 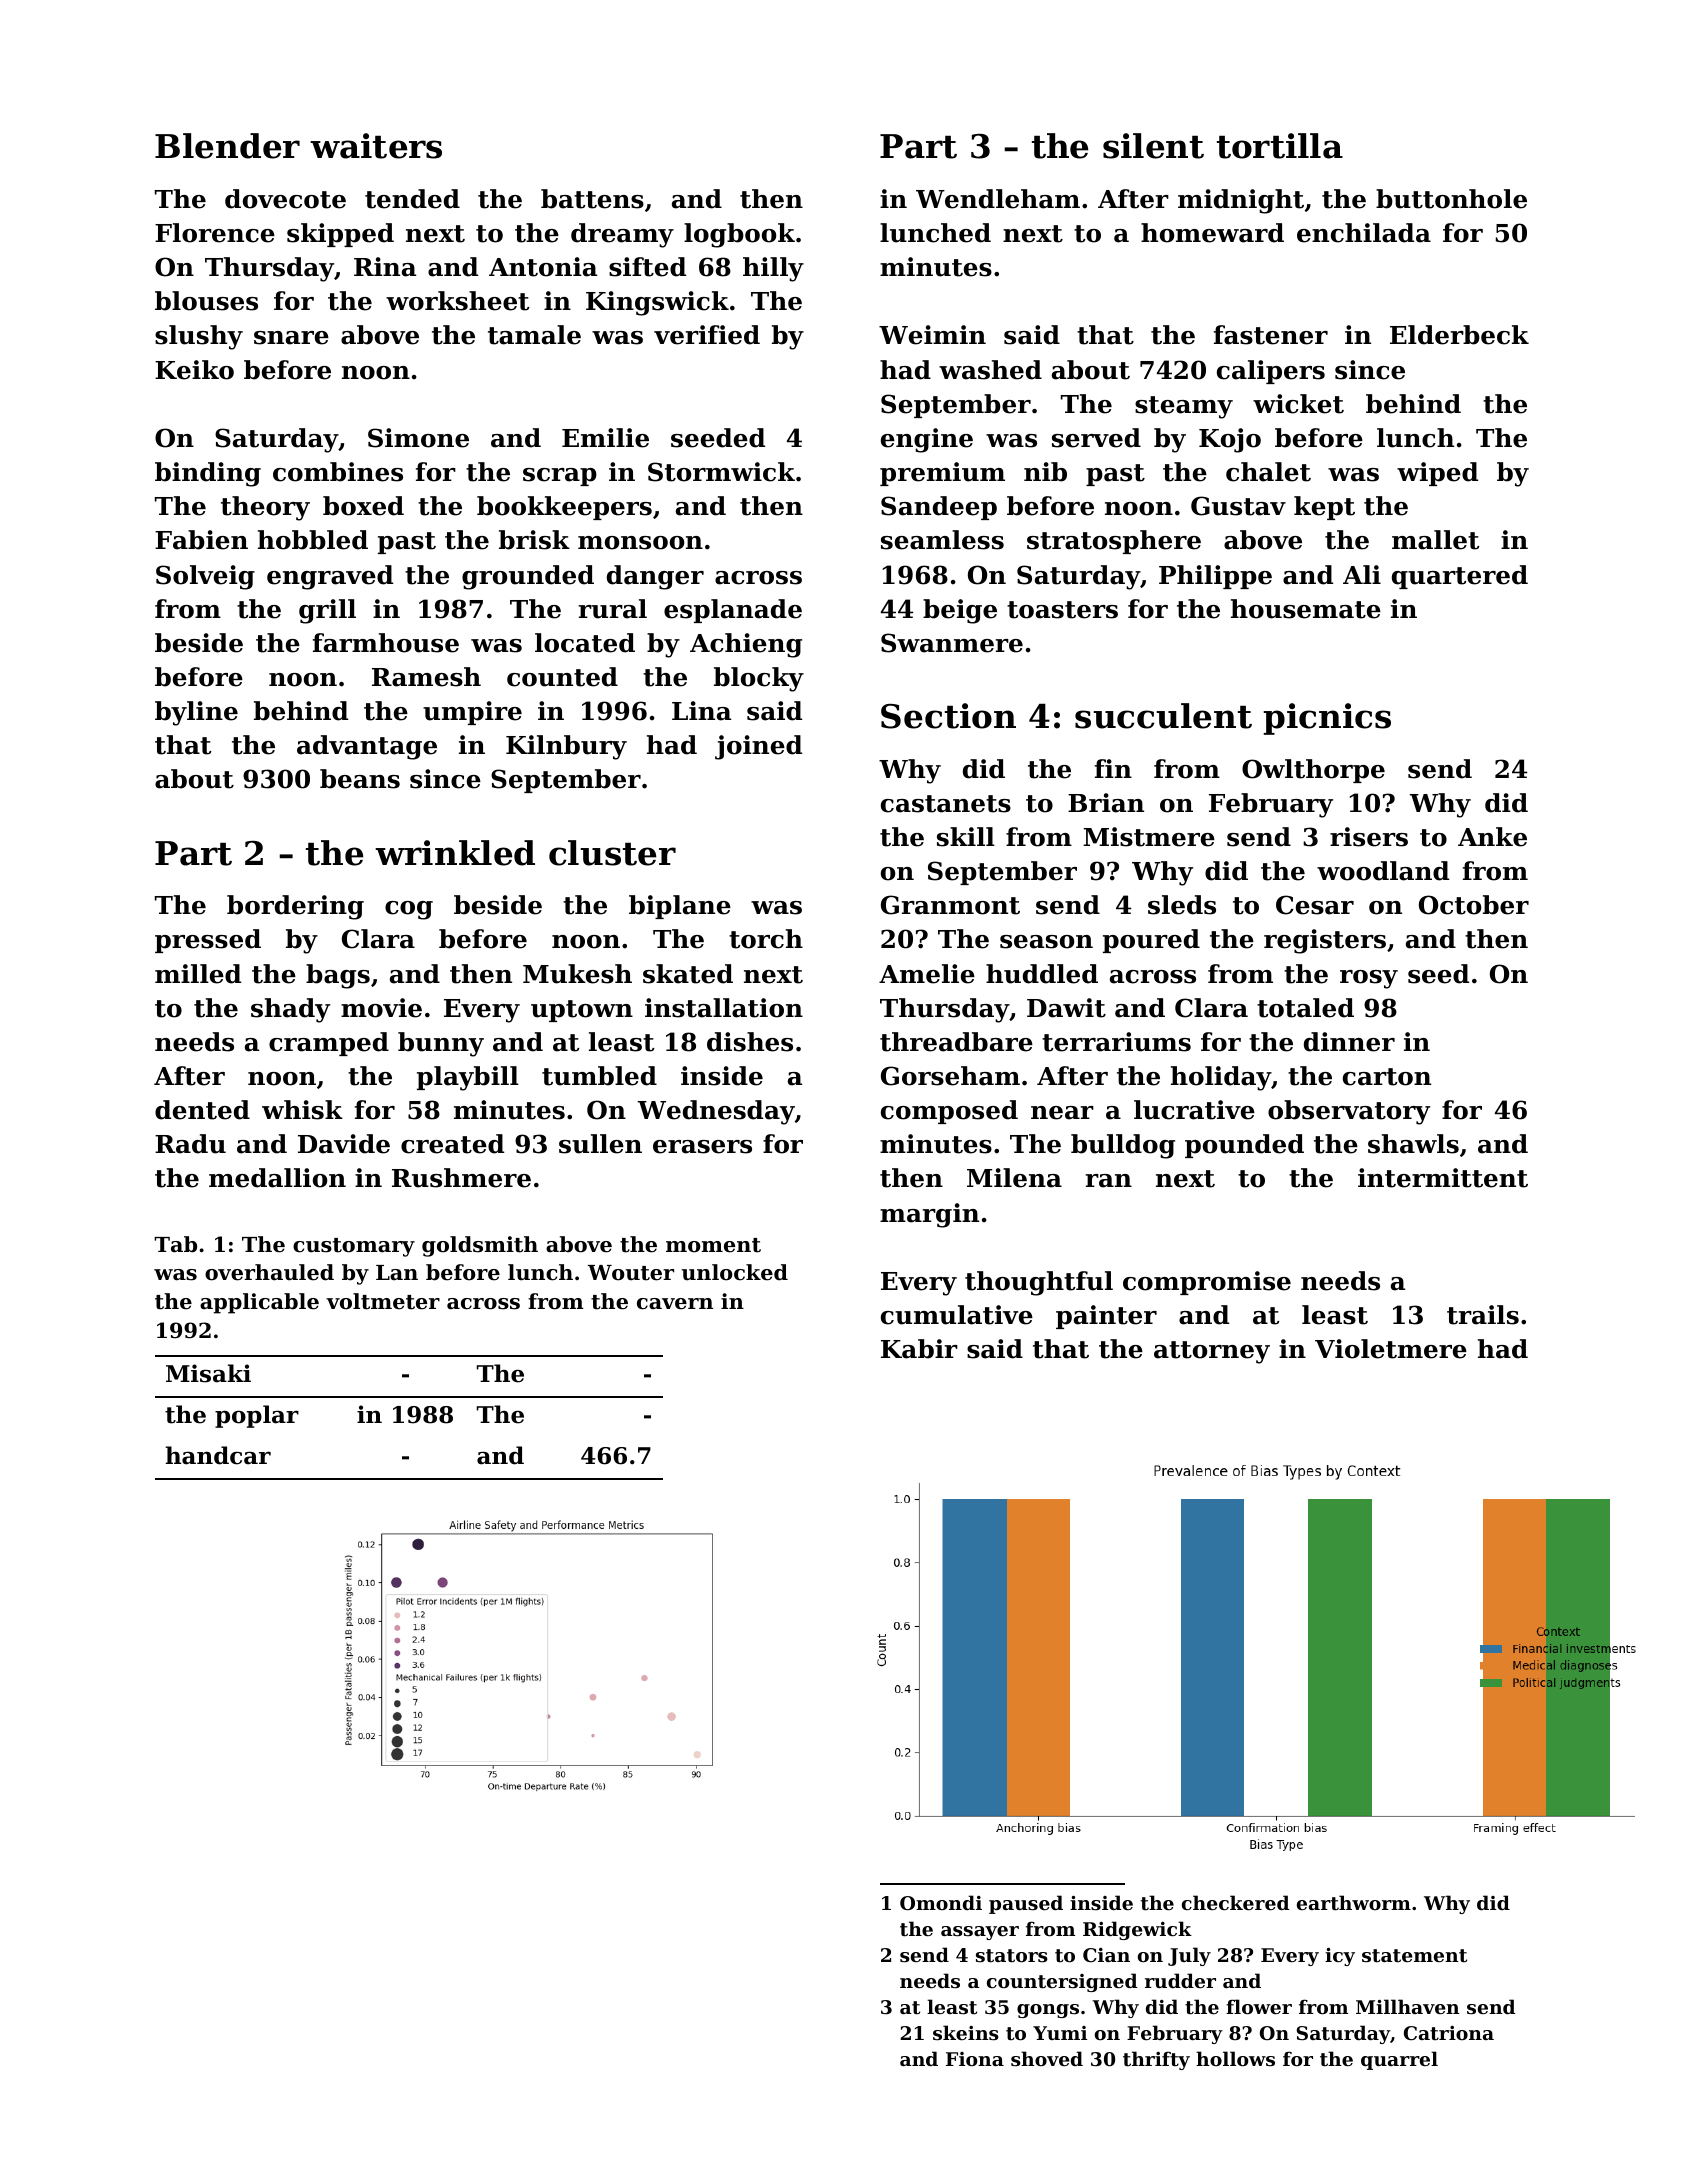 I want to click on tortilla, so click(x=1280, y=146).
